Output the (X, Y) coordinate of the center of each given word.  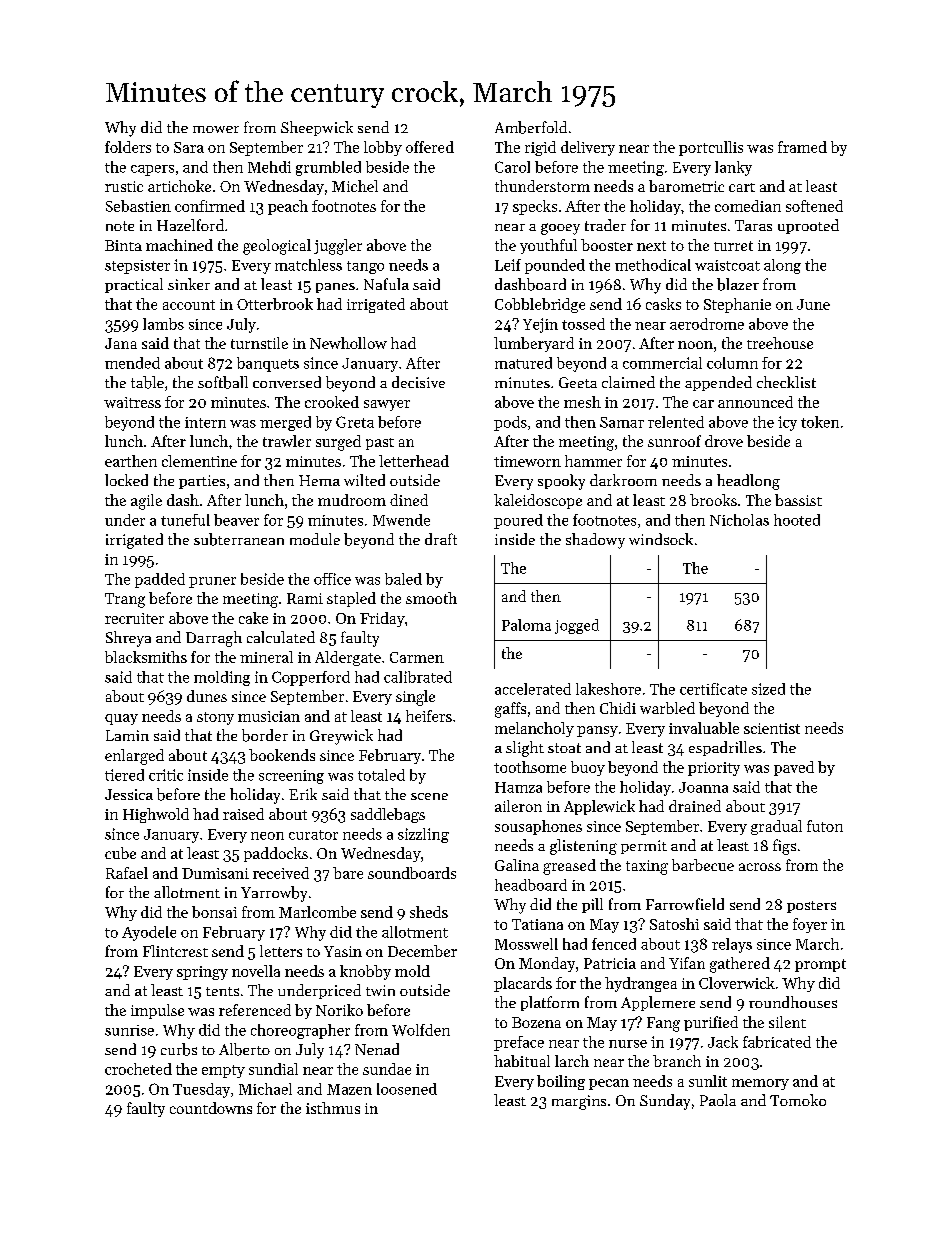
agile (146, 502)
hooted (797, 520)
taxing (647, 867)
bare (348, 873)
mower (216, 129)
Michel (355, 186)
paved (794, 768)
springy (202, 973)
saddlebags (388, 815)
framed (802, 147)
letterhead (414, 461)
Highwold (156, 815)
